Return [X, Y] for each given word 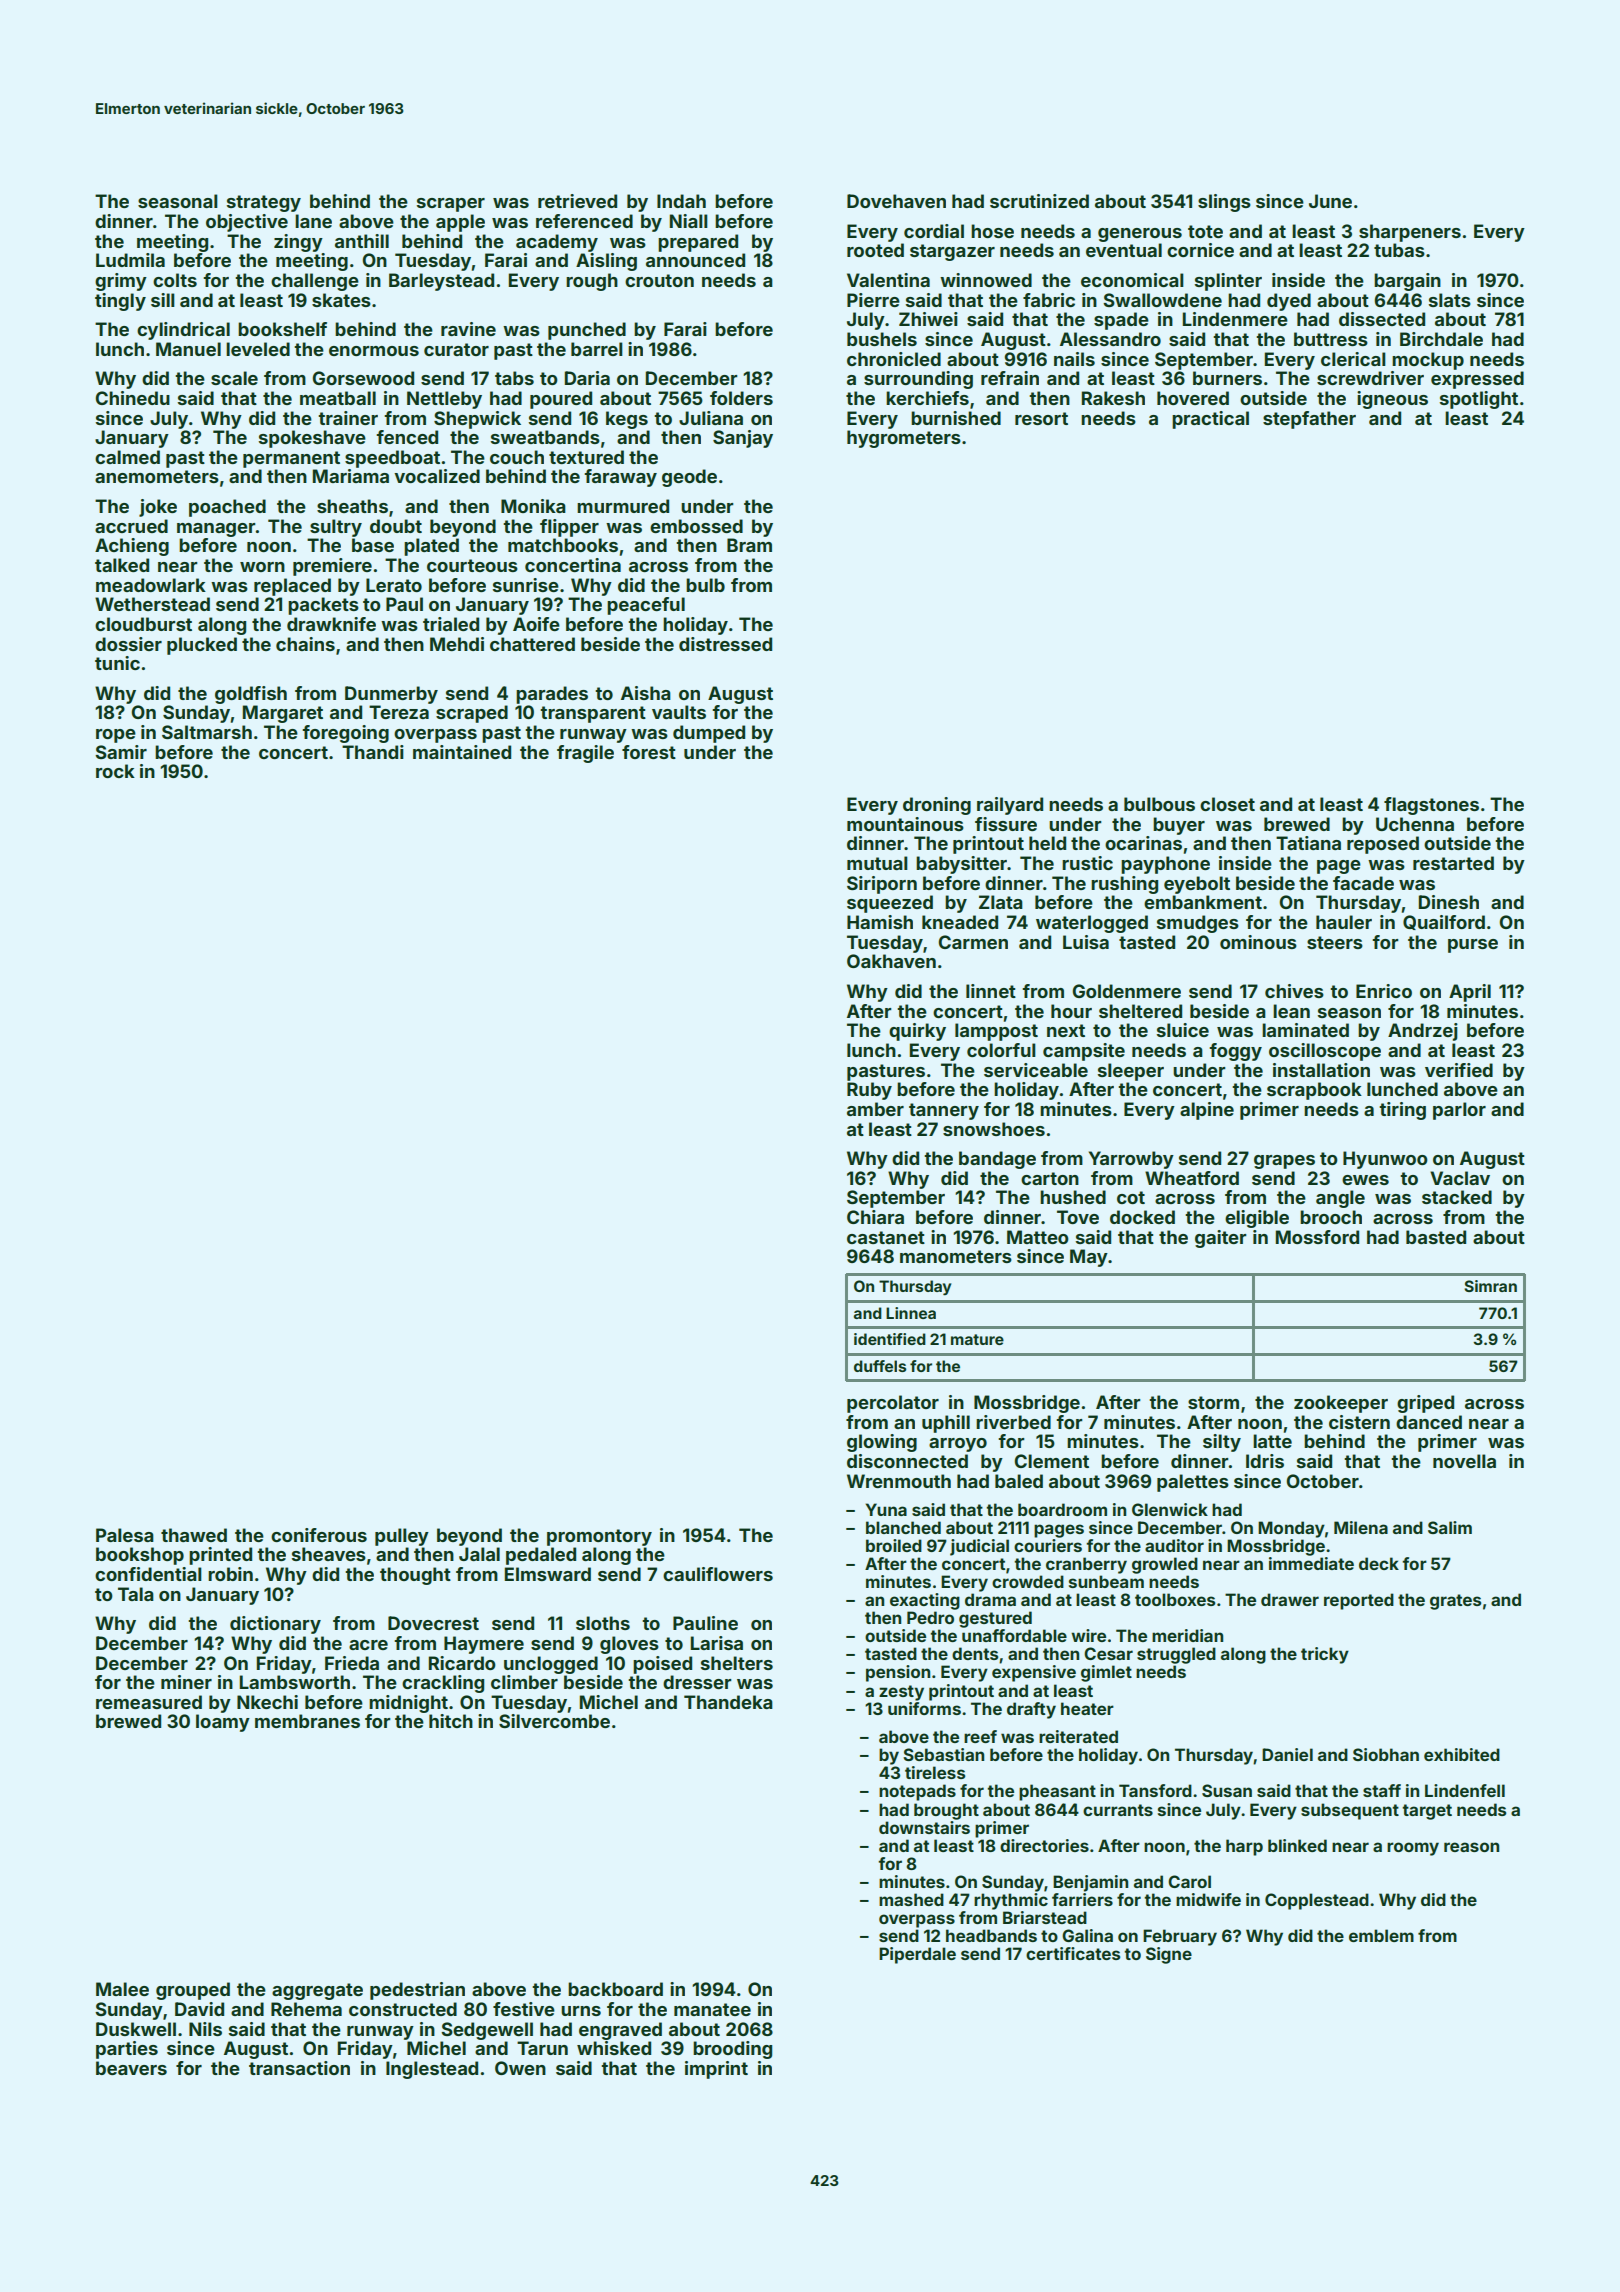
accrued [131, 526]
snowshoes [994, 1129]
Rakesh [1113, 398]
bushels [882, 339]
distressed [725, 644]
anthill [362, 241]
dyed [1289, 302]
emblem [1381, 1935]
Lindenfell [1465, 1790]
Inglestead [432, 2070]
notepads [917, 1792]
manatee [712, 2009]
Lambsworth [295, 1682]
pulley [402, 1537]
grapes [1284, 1162]
